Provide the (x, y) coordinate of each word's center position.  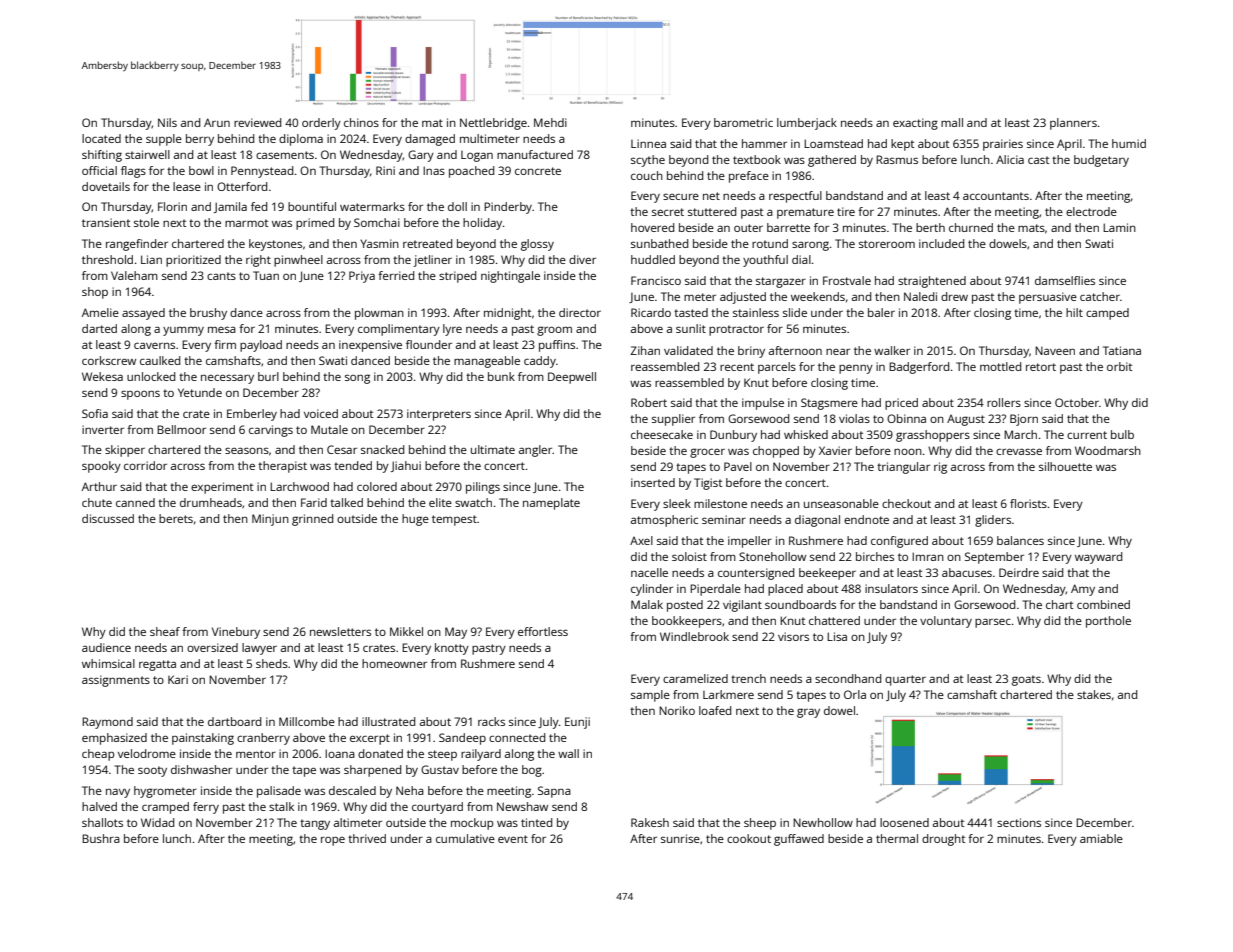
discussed (108, 518)
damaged (430, 140)
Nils (167, 122)
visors (793, 636)
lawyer (259, 649)
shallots (102, 822)
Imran (928, 556)
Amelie (100, 312)
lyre (452, 330)
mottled (1000, 366)
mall (952, 122)
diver (582, 259)
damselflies (1065, 280)
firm (225, 344)
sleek (677, 503)
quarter (905, 680)
